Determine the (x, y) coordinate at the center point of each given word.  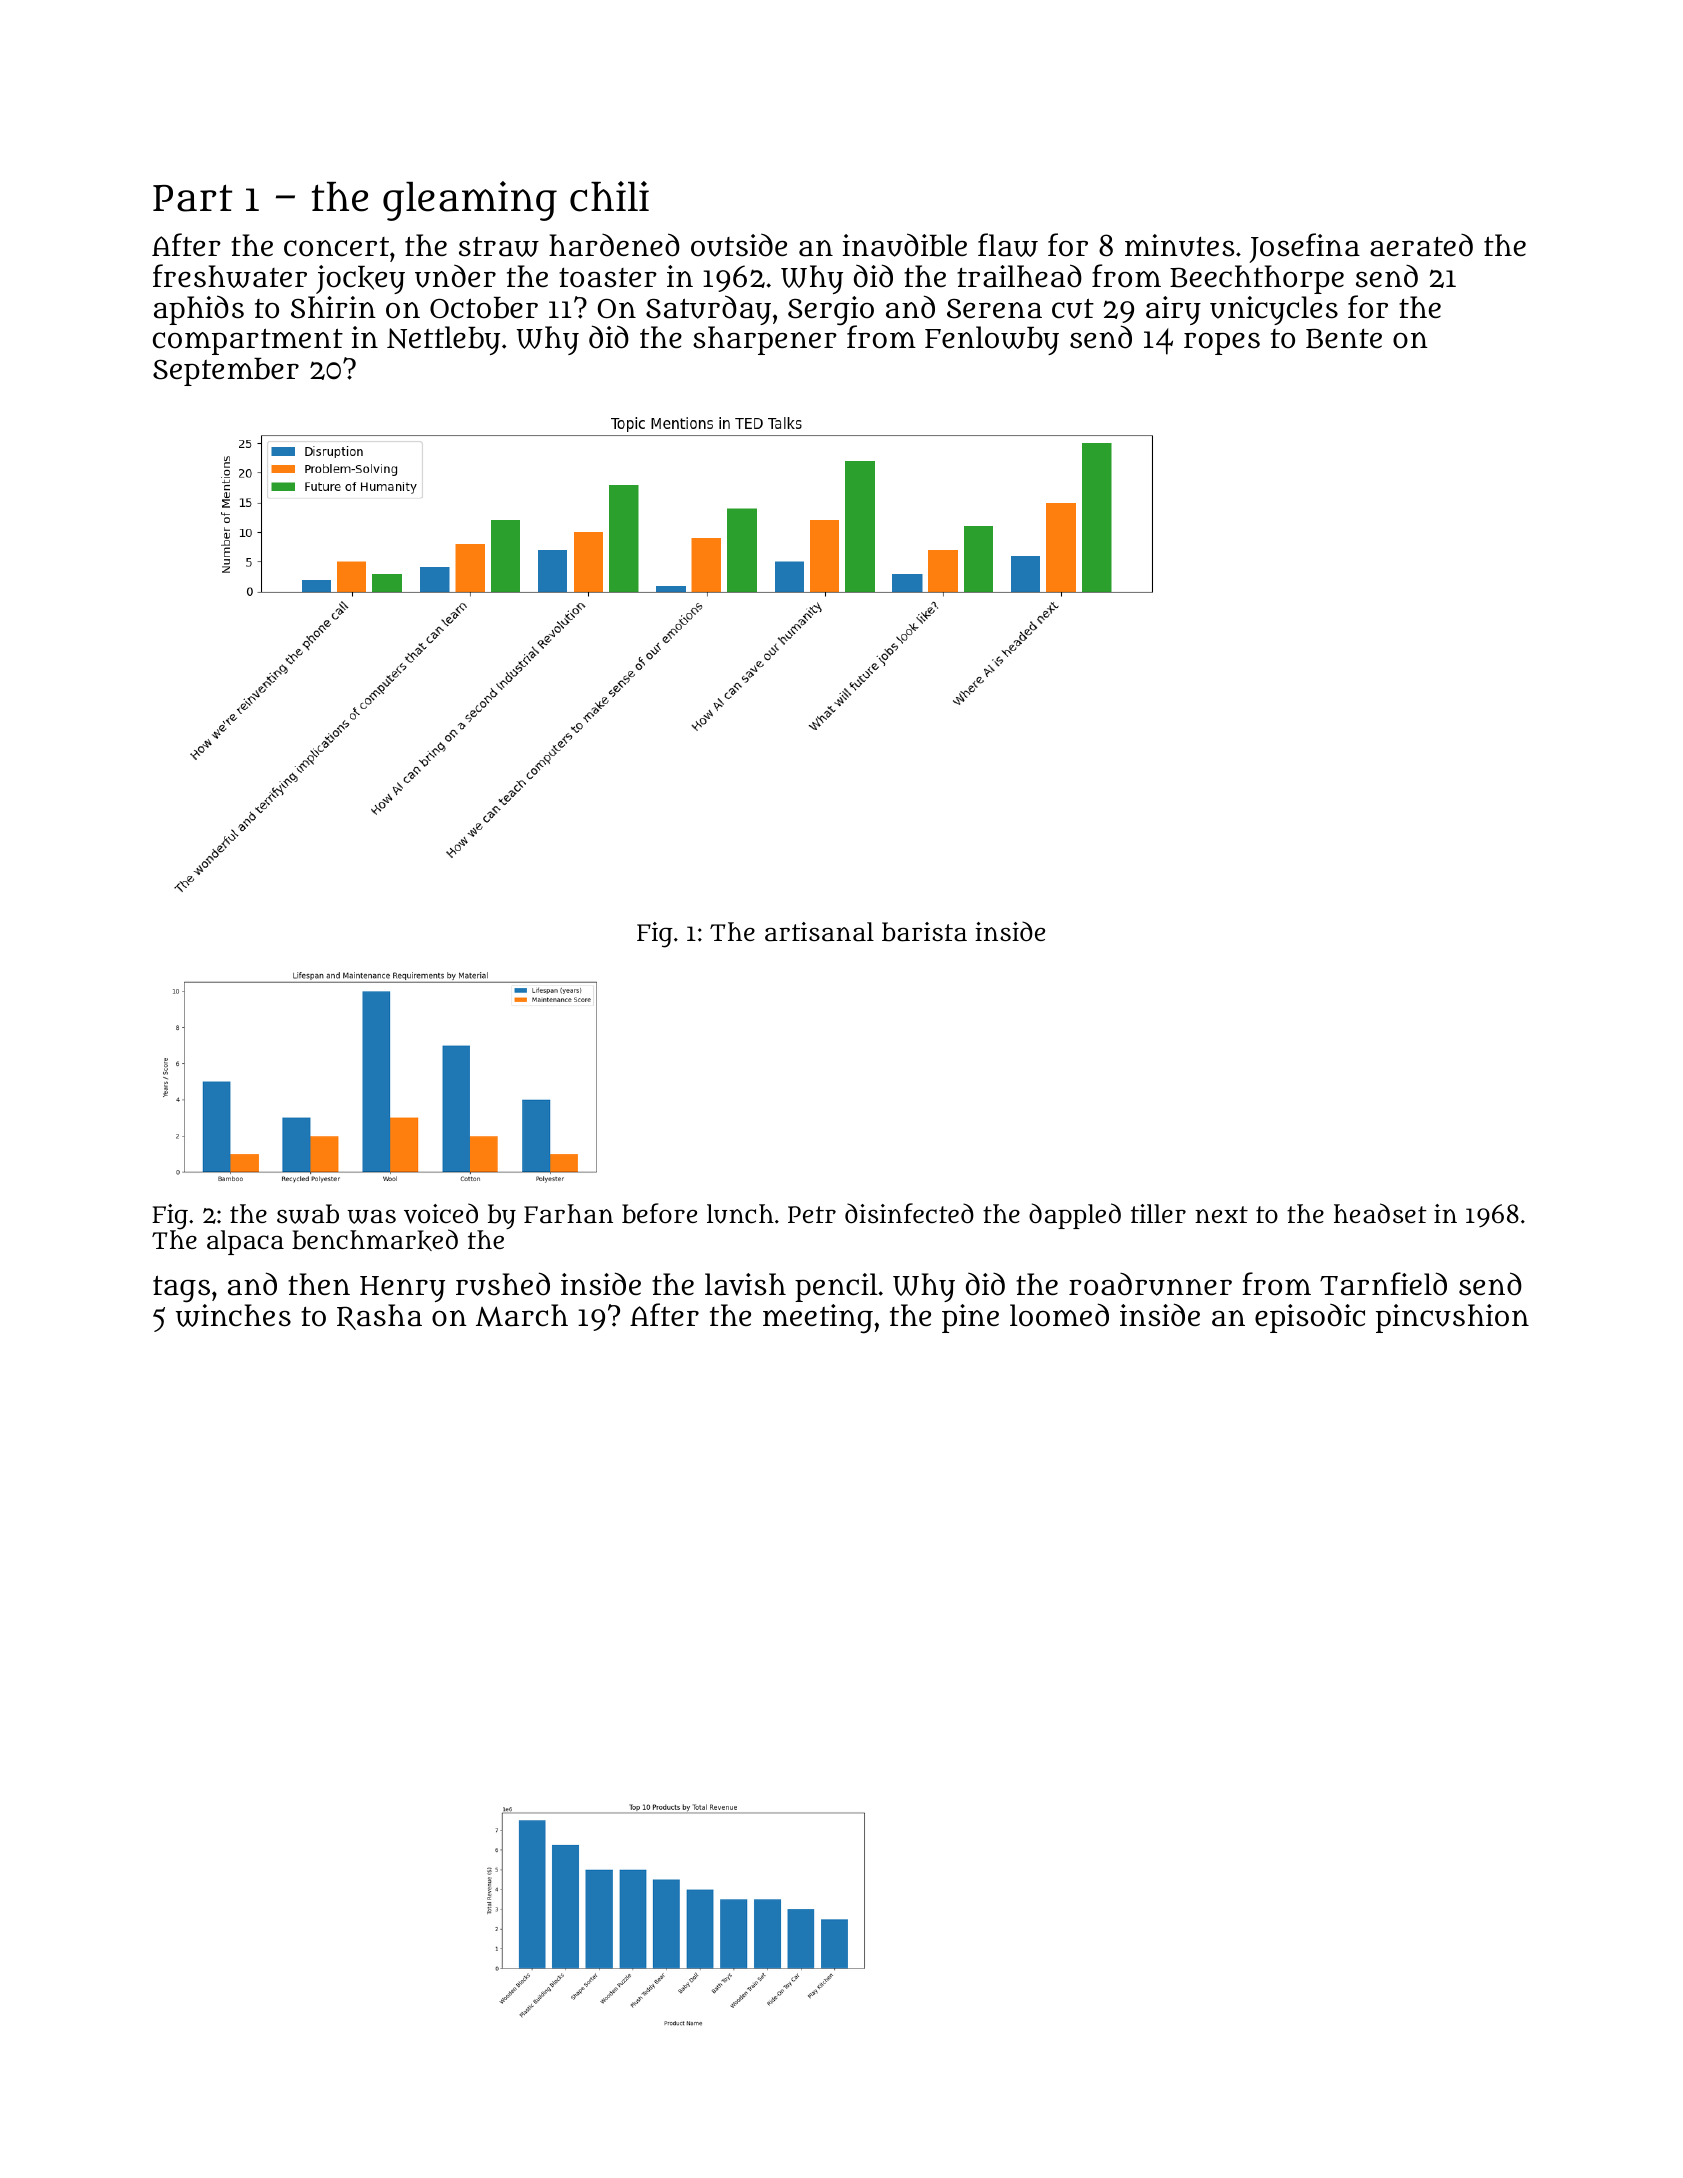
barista (924, 932)
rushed (503, 1284)
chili (609, 196)
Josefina (1305, 248)
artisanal (819, 932)
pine (970, 1318)
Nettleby (443, 340)
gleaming (470, 201)
